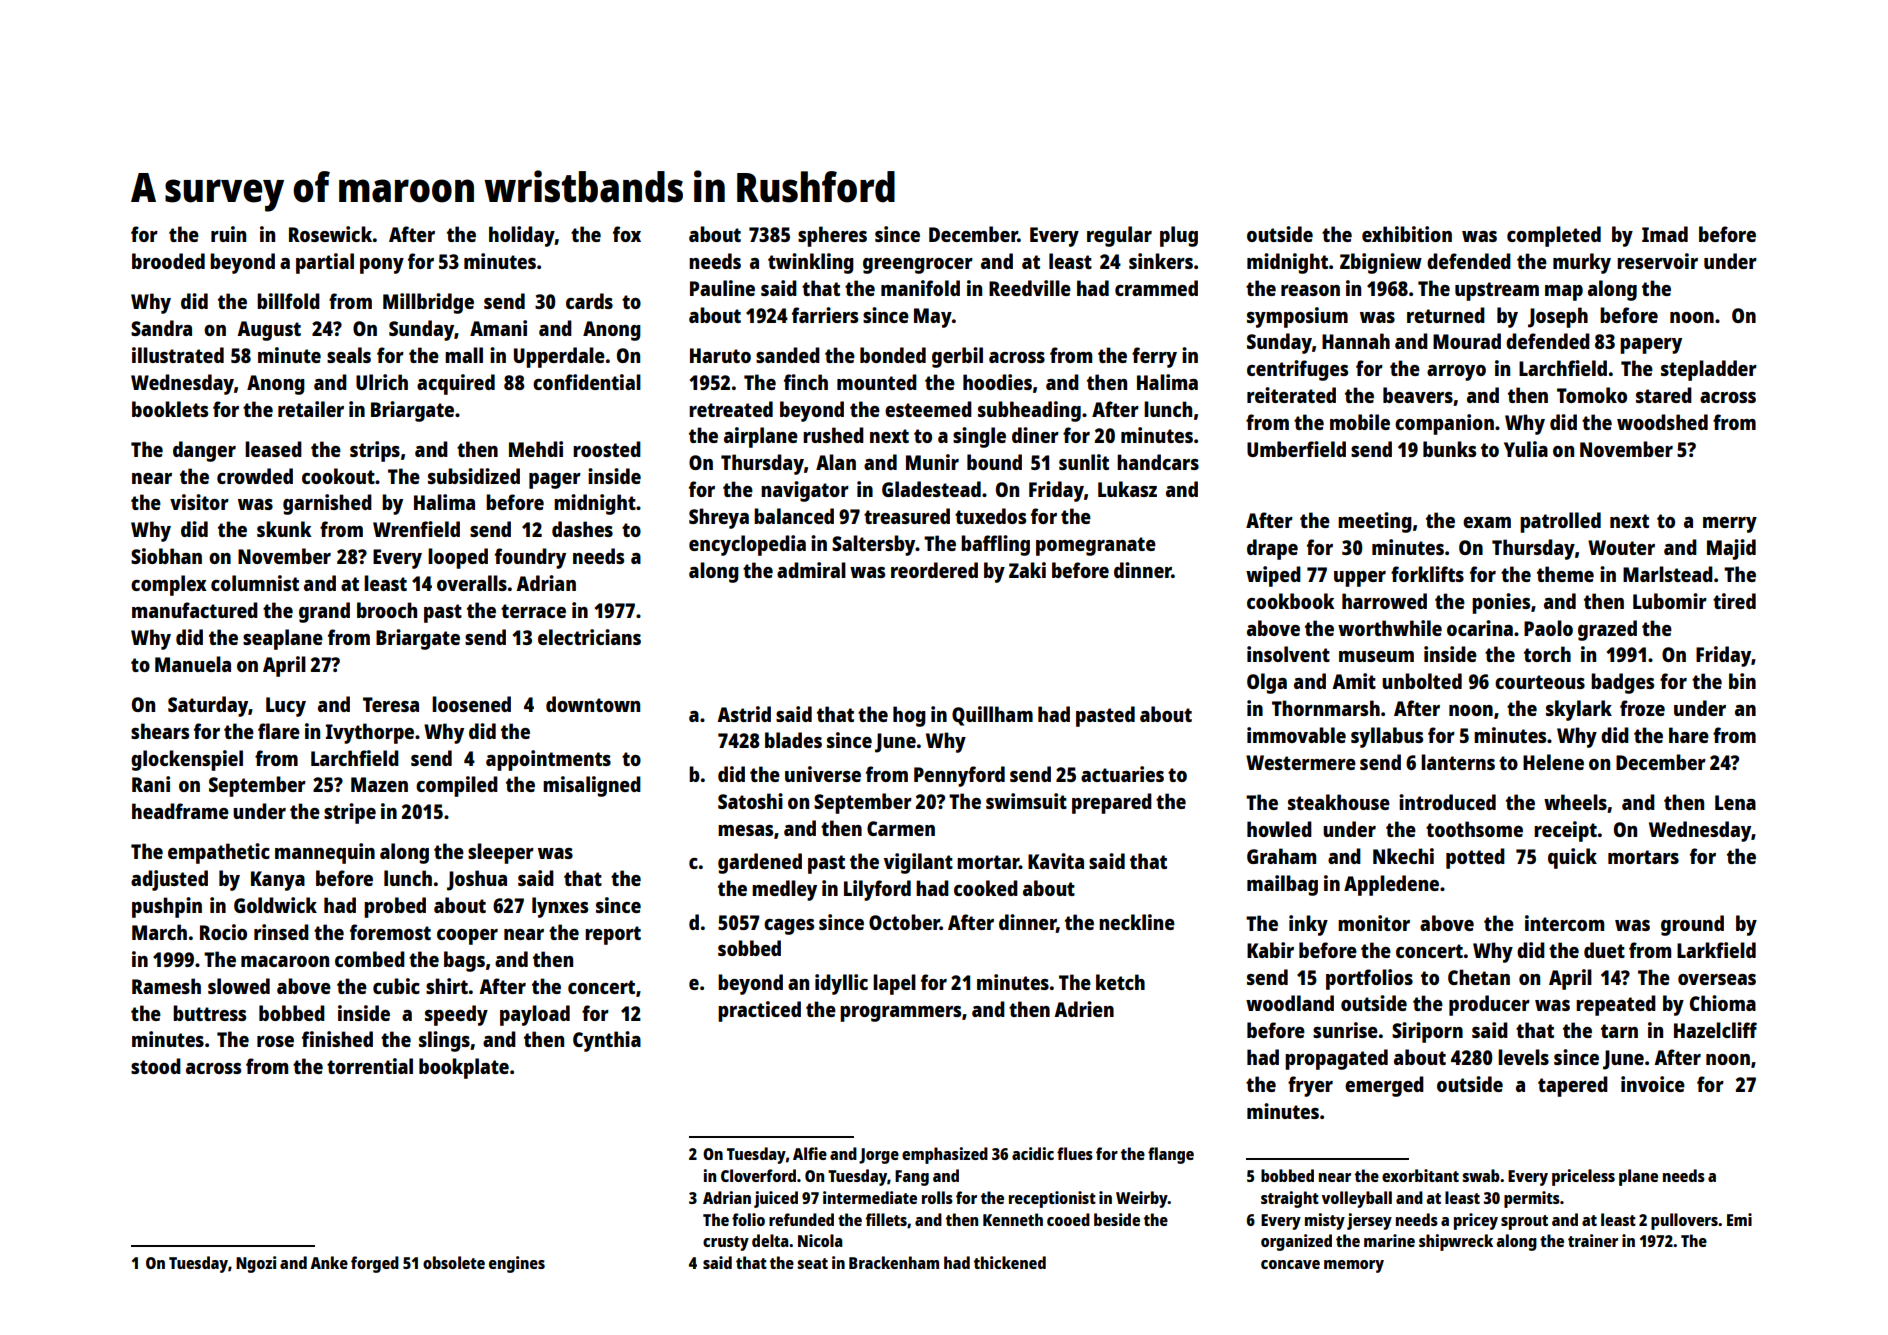 This document has width=1888, height=1335. I want to click on treasured, so click(907, 516).
